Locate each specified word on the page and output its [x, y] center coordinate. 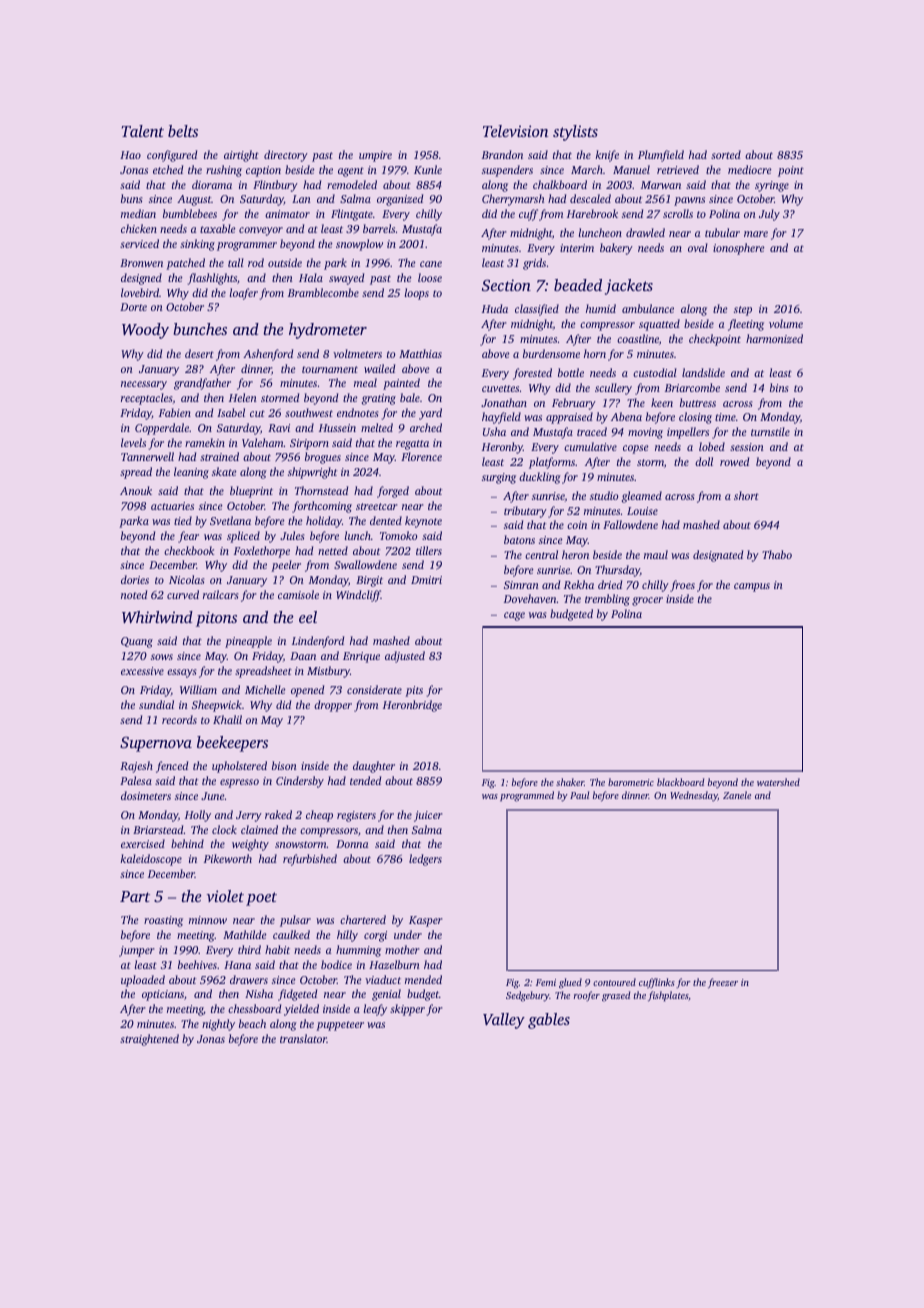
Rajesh [136, 767]
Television [515, 131]
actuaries [172, 506]
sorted [726, 154]
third [249, 949]
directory [286, 156]
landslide [703, 372]
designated [718, 556]
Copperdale [162, 429]
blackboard [680, 782]
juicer [428, 816]
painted [401, 384]
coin [577, 525]
